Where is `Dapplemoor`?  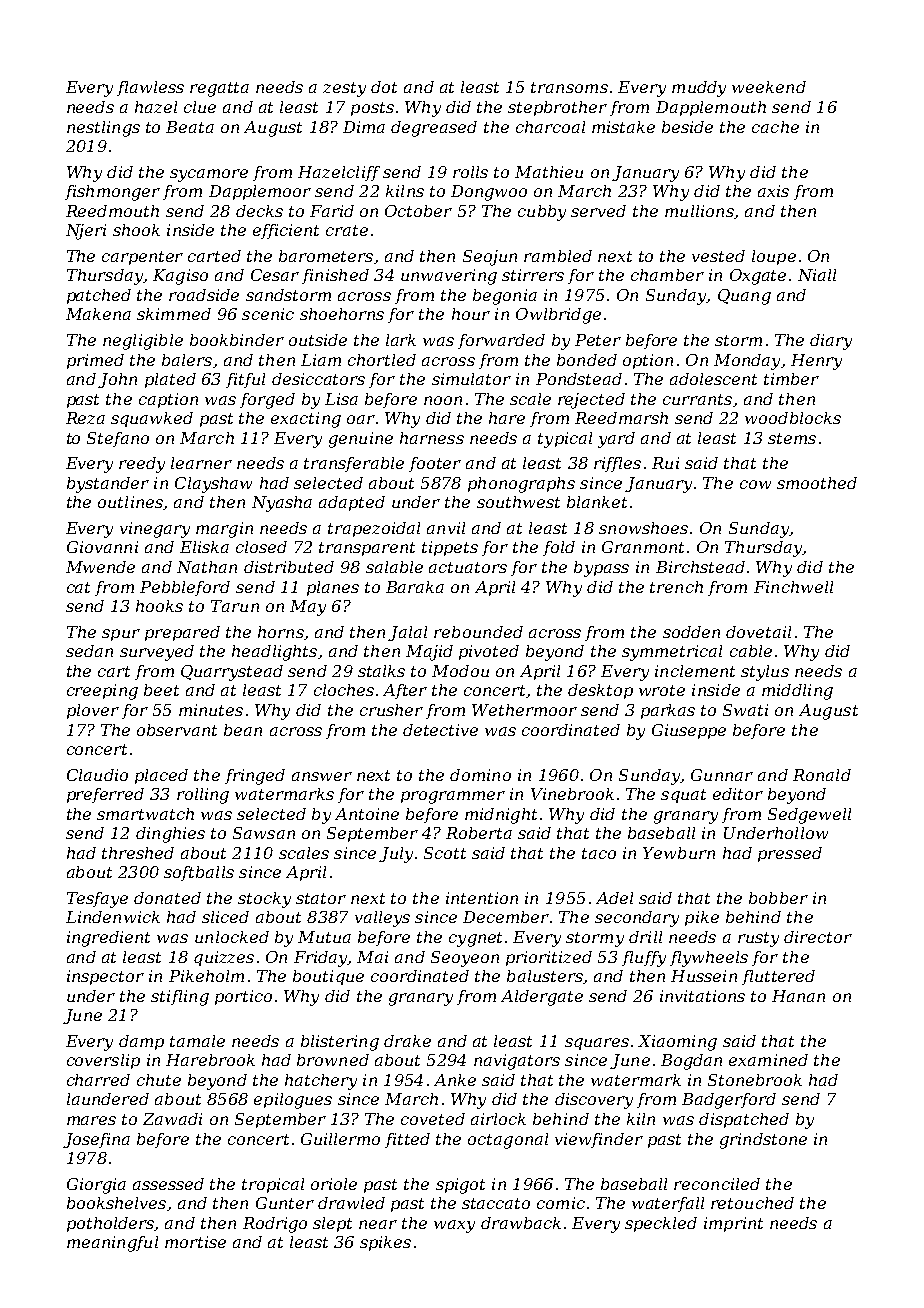 Dapplemoor is located at coordinates (260, 192).
